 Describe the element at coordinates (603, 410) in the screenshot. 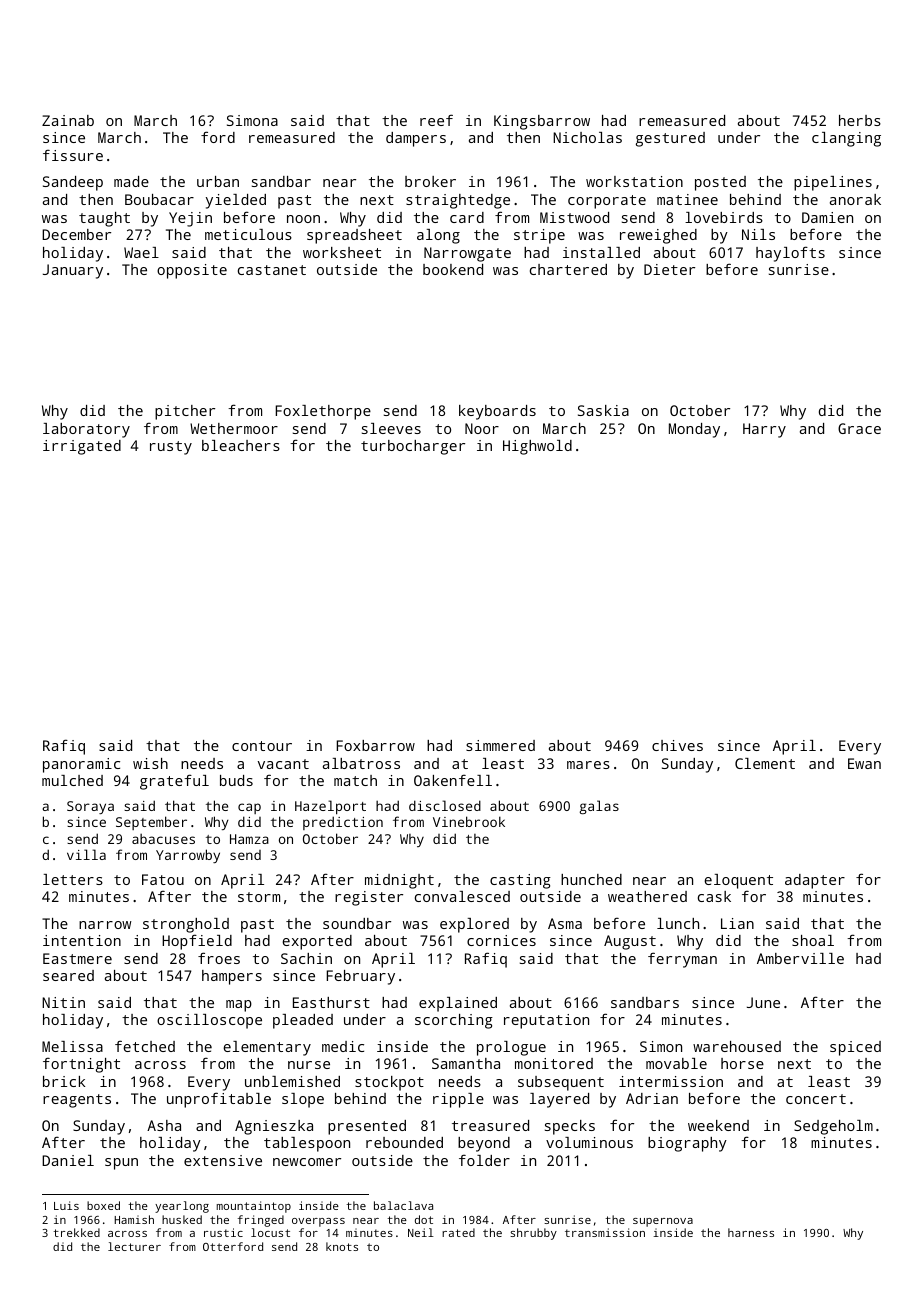

I see `Saskia` at that location.
